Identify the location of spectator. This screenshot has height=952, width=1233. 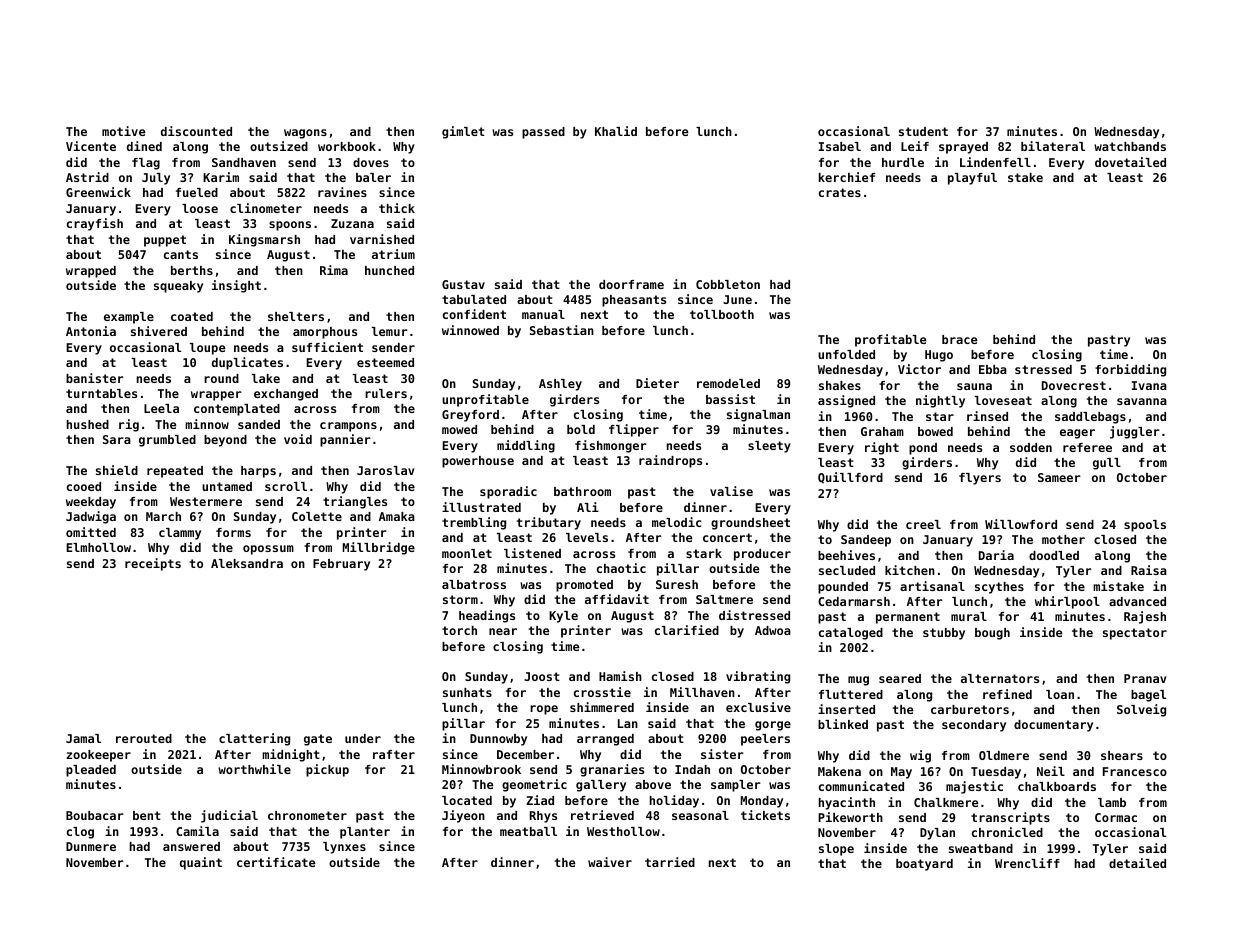
(1135, 634).
